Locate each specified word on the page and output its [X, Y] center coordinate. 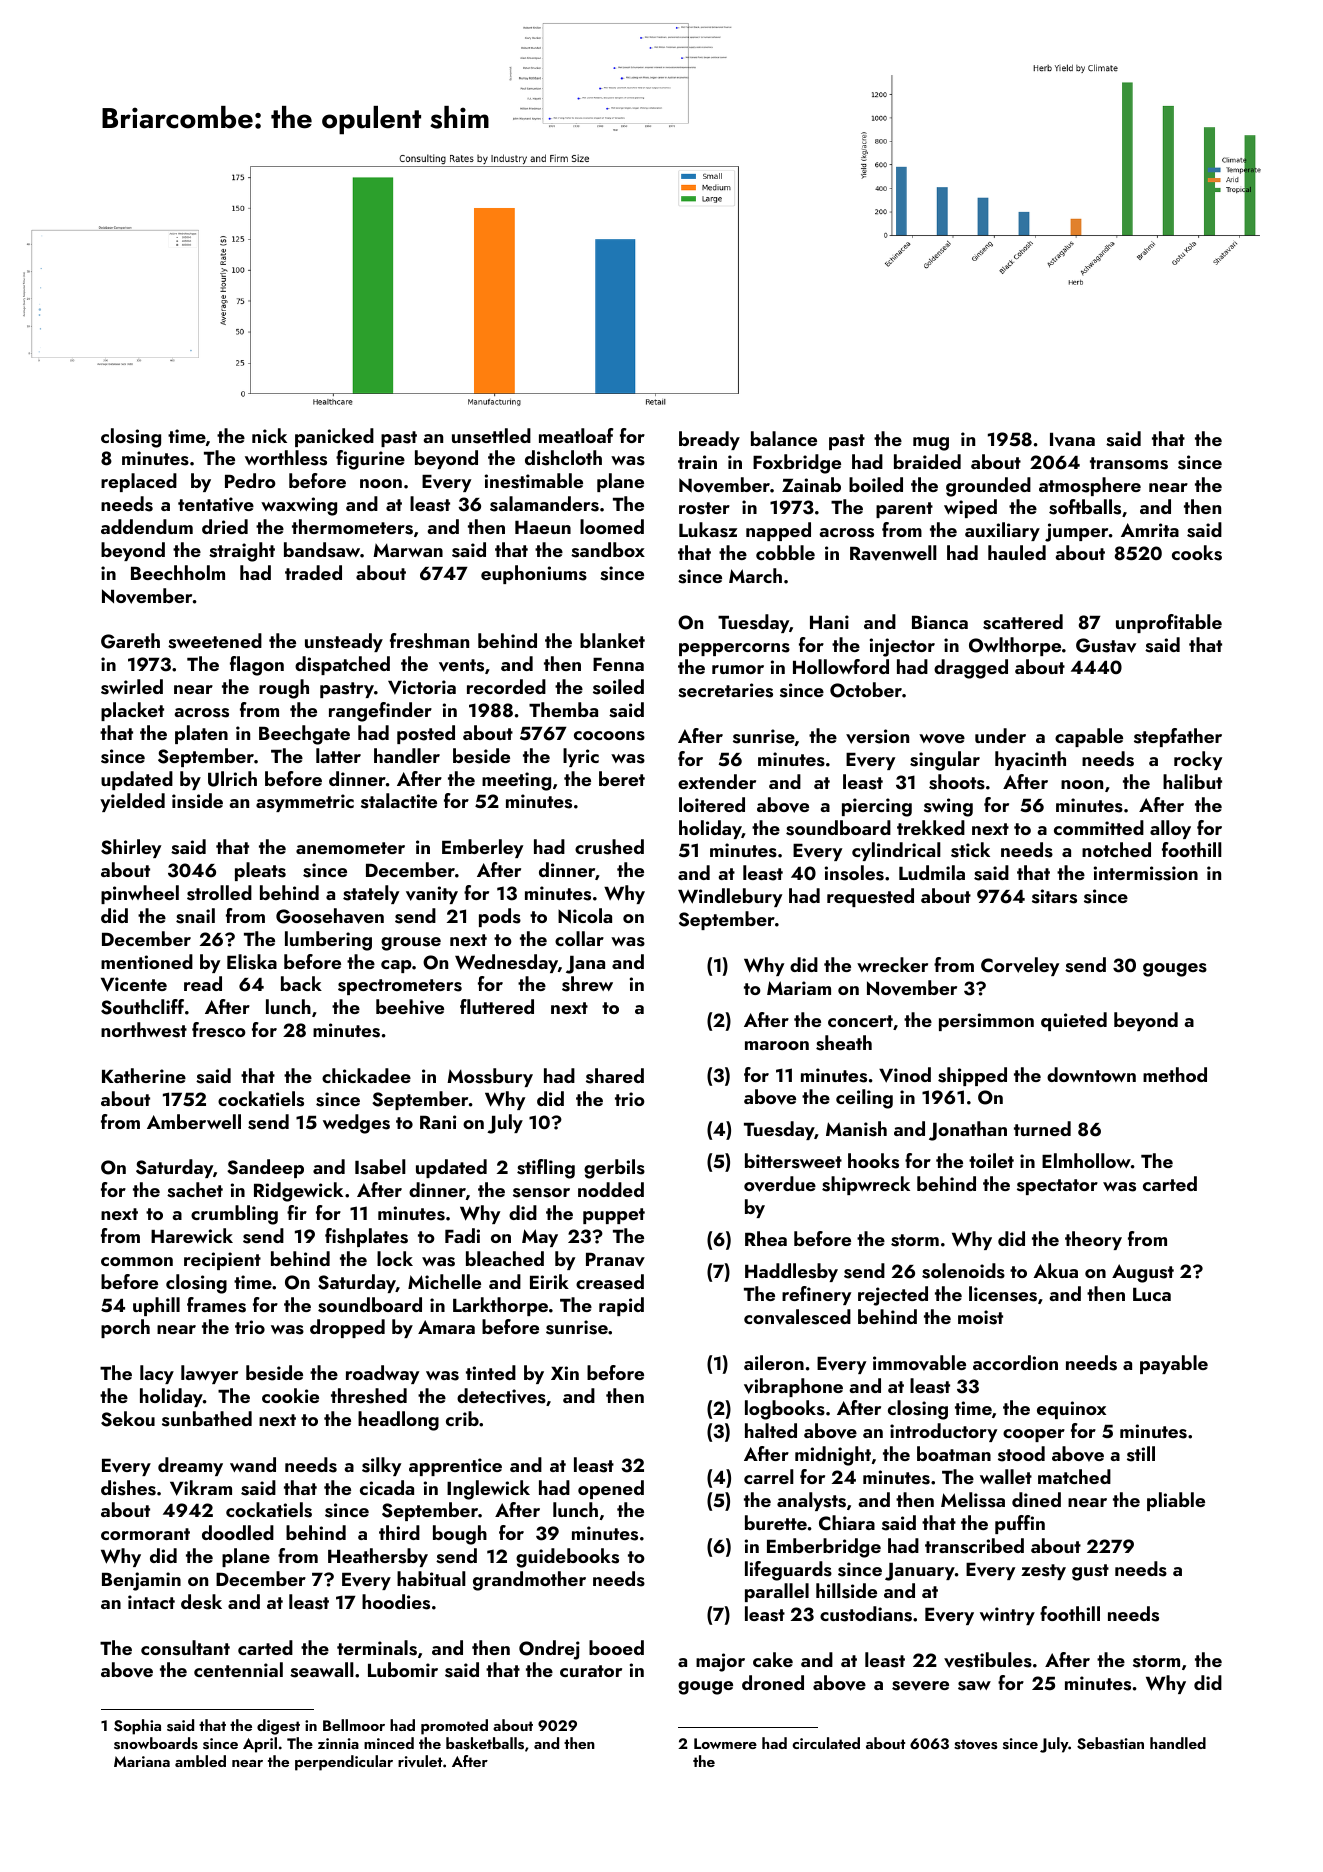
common [137, 1261]
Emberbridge [824, 1548]
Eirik [549, 1281]
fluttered [497, 1006]
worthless [286, 458]
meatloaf [576, 435]
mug [931, 444]
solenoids [963, 1271]
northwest [144, 1030]
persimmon [986, 1022]
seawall [322, 1670]
